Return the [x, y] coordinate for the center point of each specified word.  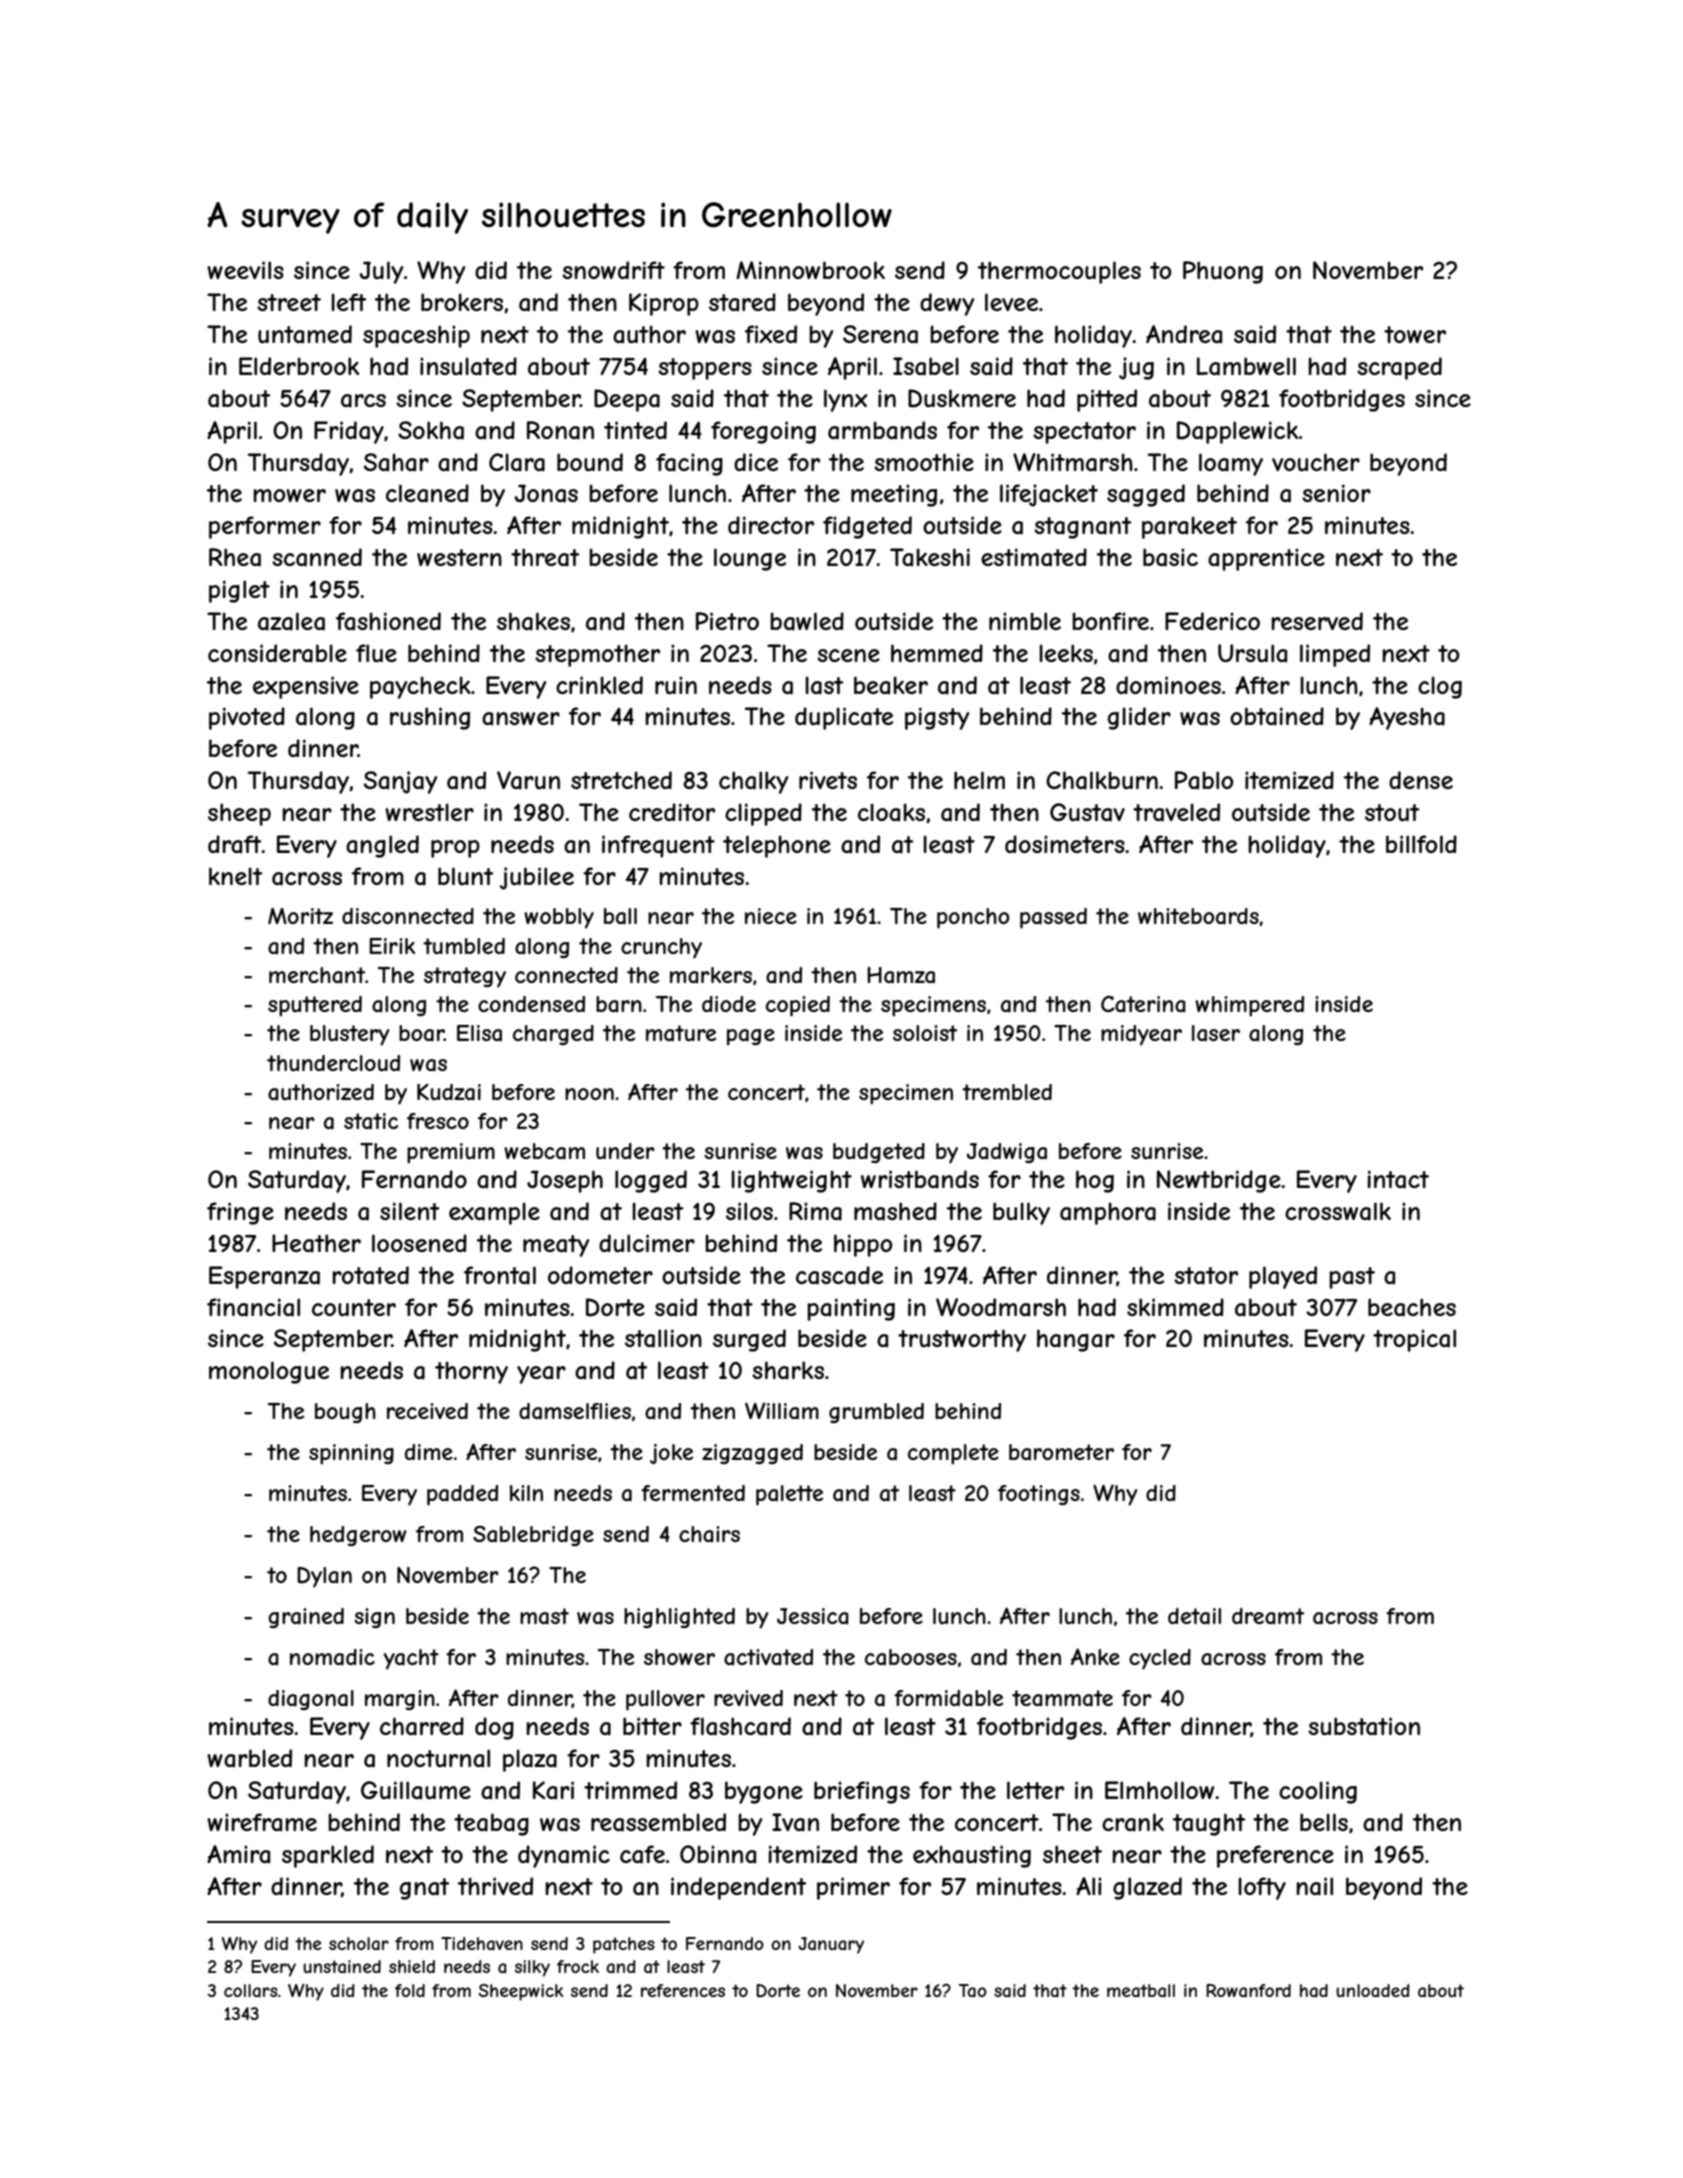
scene [848, 655]
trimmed [630, 1790]
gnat [424, 1889]
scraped [1399, 368]
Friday [349, 432]
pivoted [247, 718]
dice [756, 462]
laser [1216, 1033]
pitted [1107, 400]
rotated [370, 1275]
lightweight [791, 1181]
